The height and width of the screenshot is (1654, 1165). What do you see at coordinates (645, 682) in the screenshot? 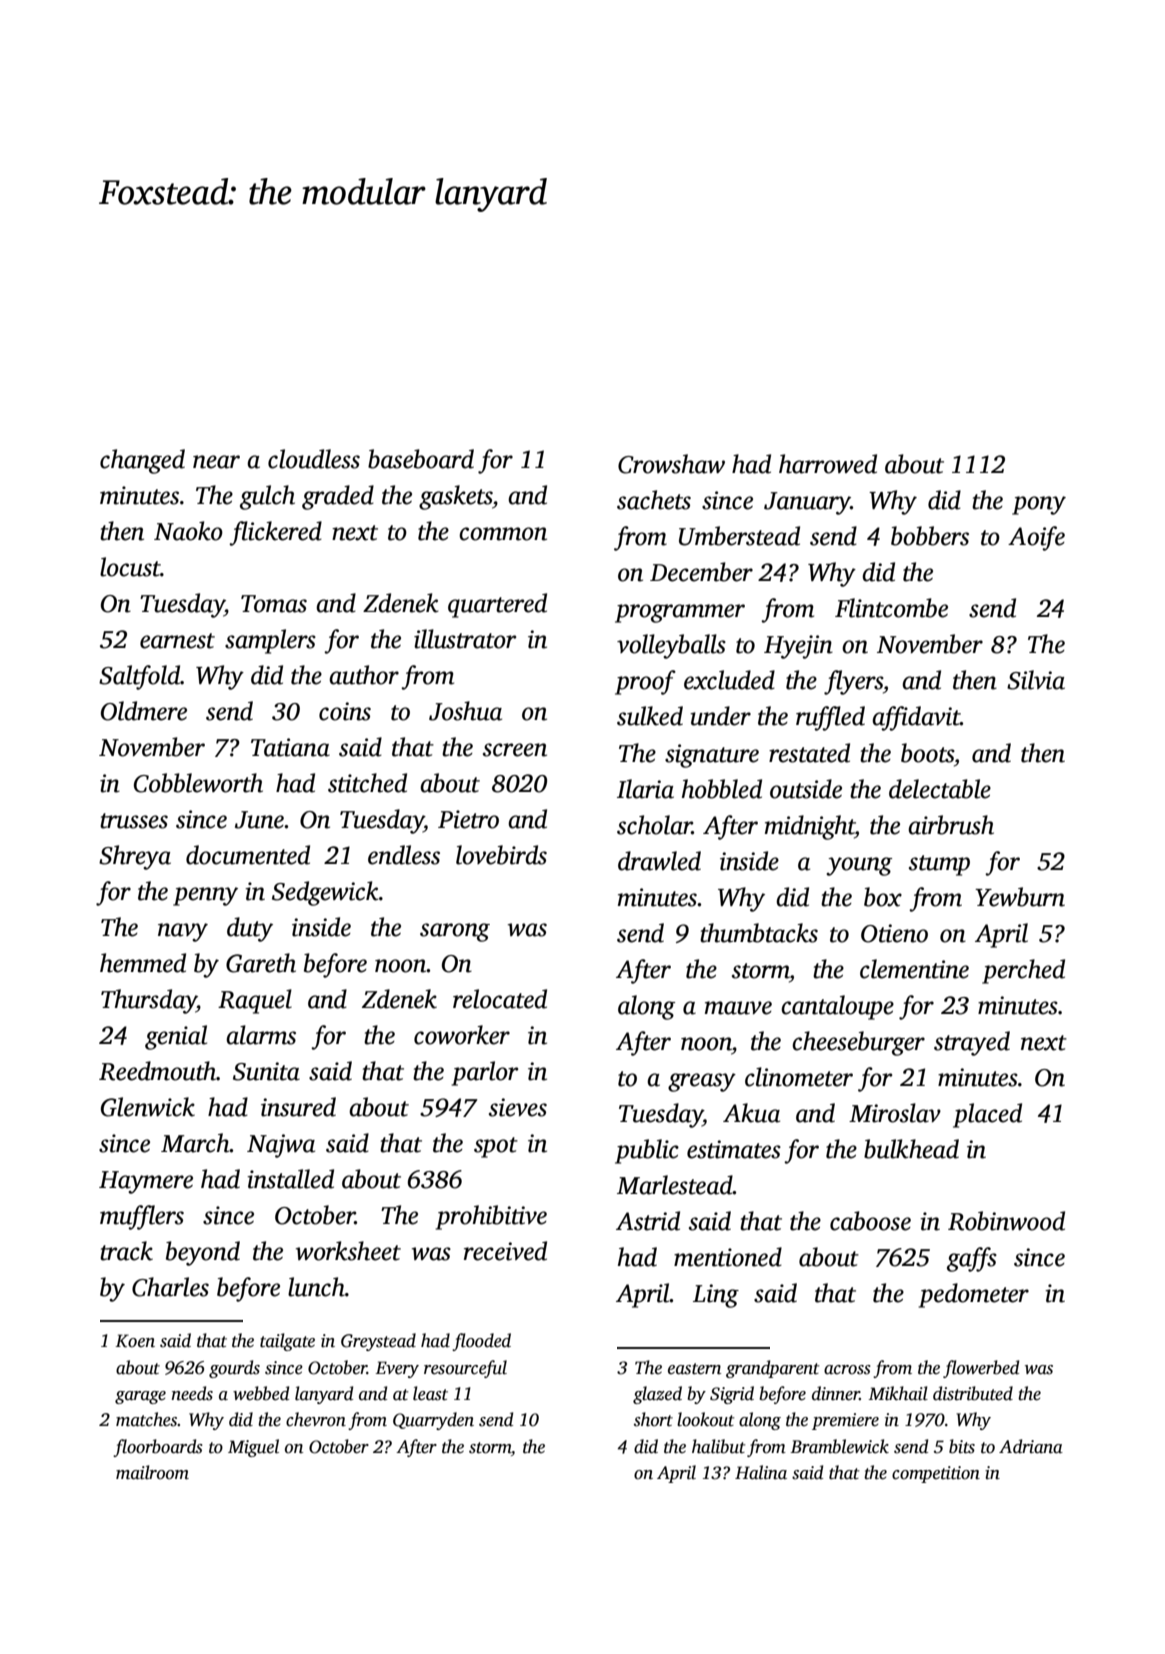
I see `proof` at bounding box center [645, 682].
